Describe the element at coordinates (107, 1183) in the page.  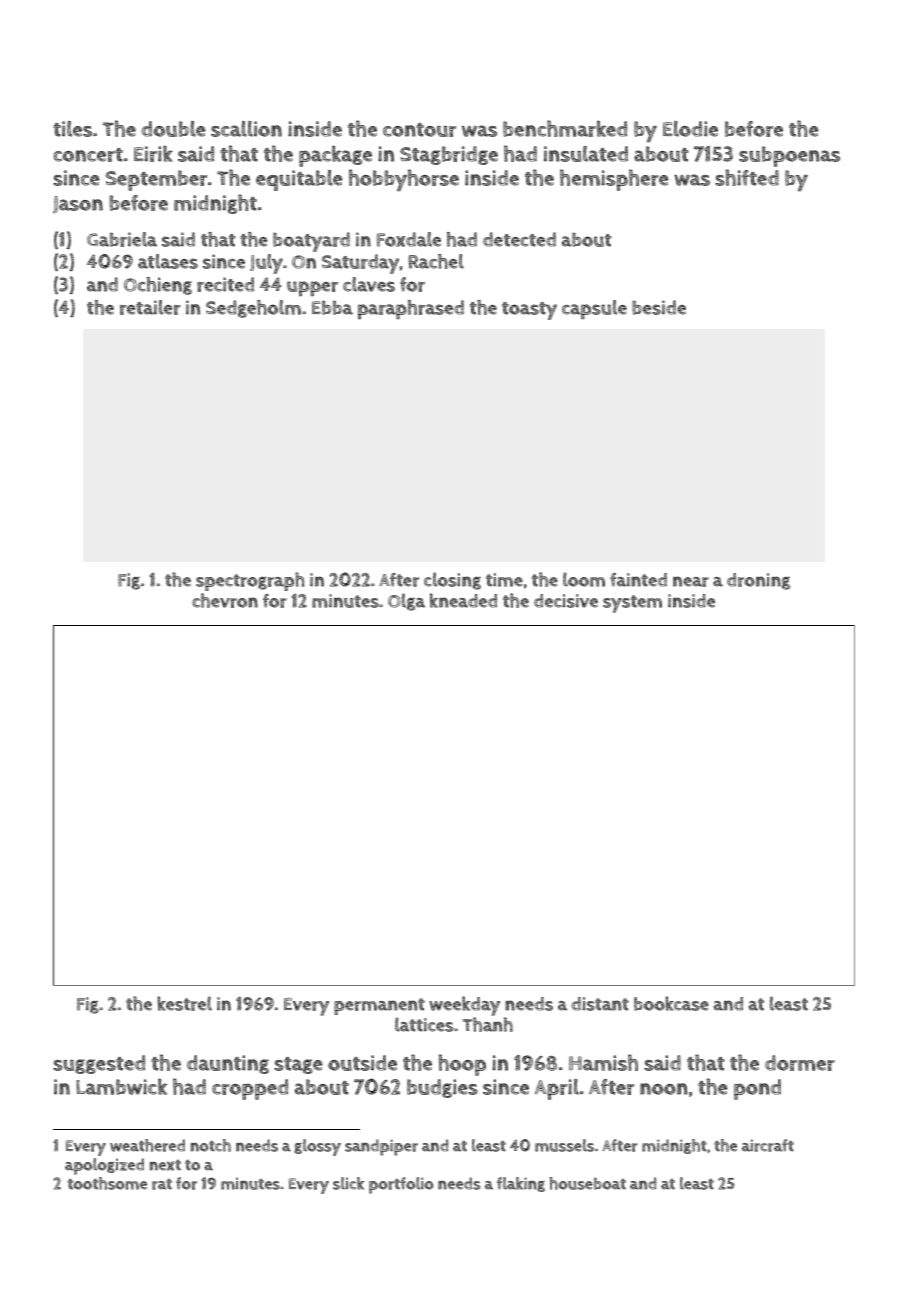
I see `toothsome` at that location.
